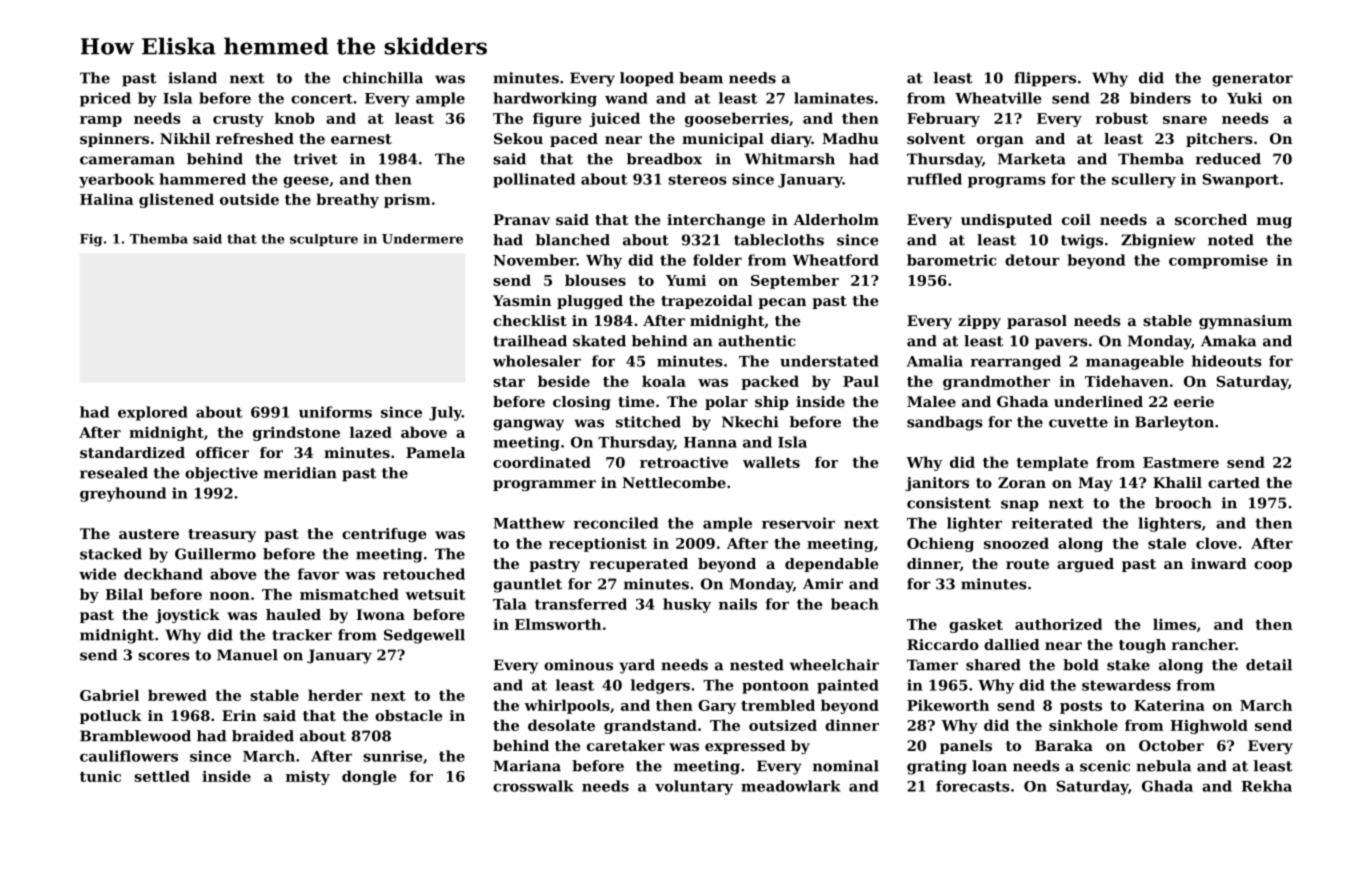  I want to click on flippers, so click(1045, 79).
